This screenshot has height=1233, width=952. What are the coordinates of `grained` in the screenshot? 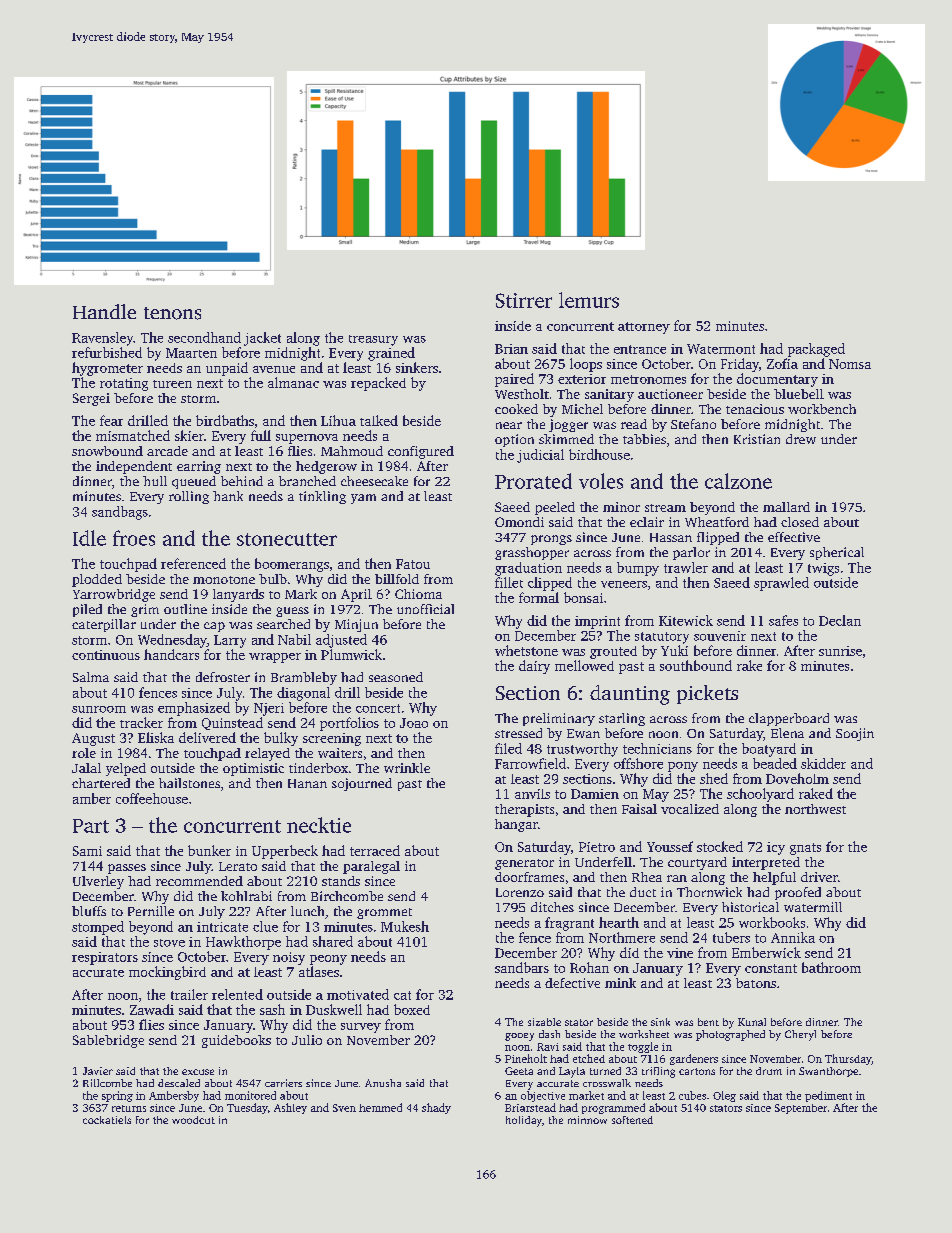 It's located at (391, 354).
